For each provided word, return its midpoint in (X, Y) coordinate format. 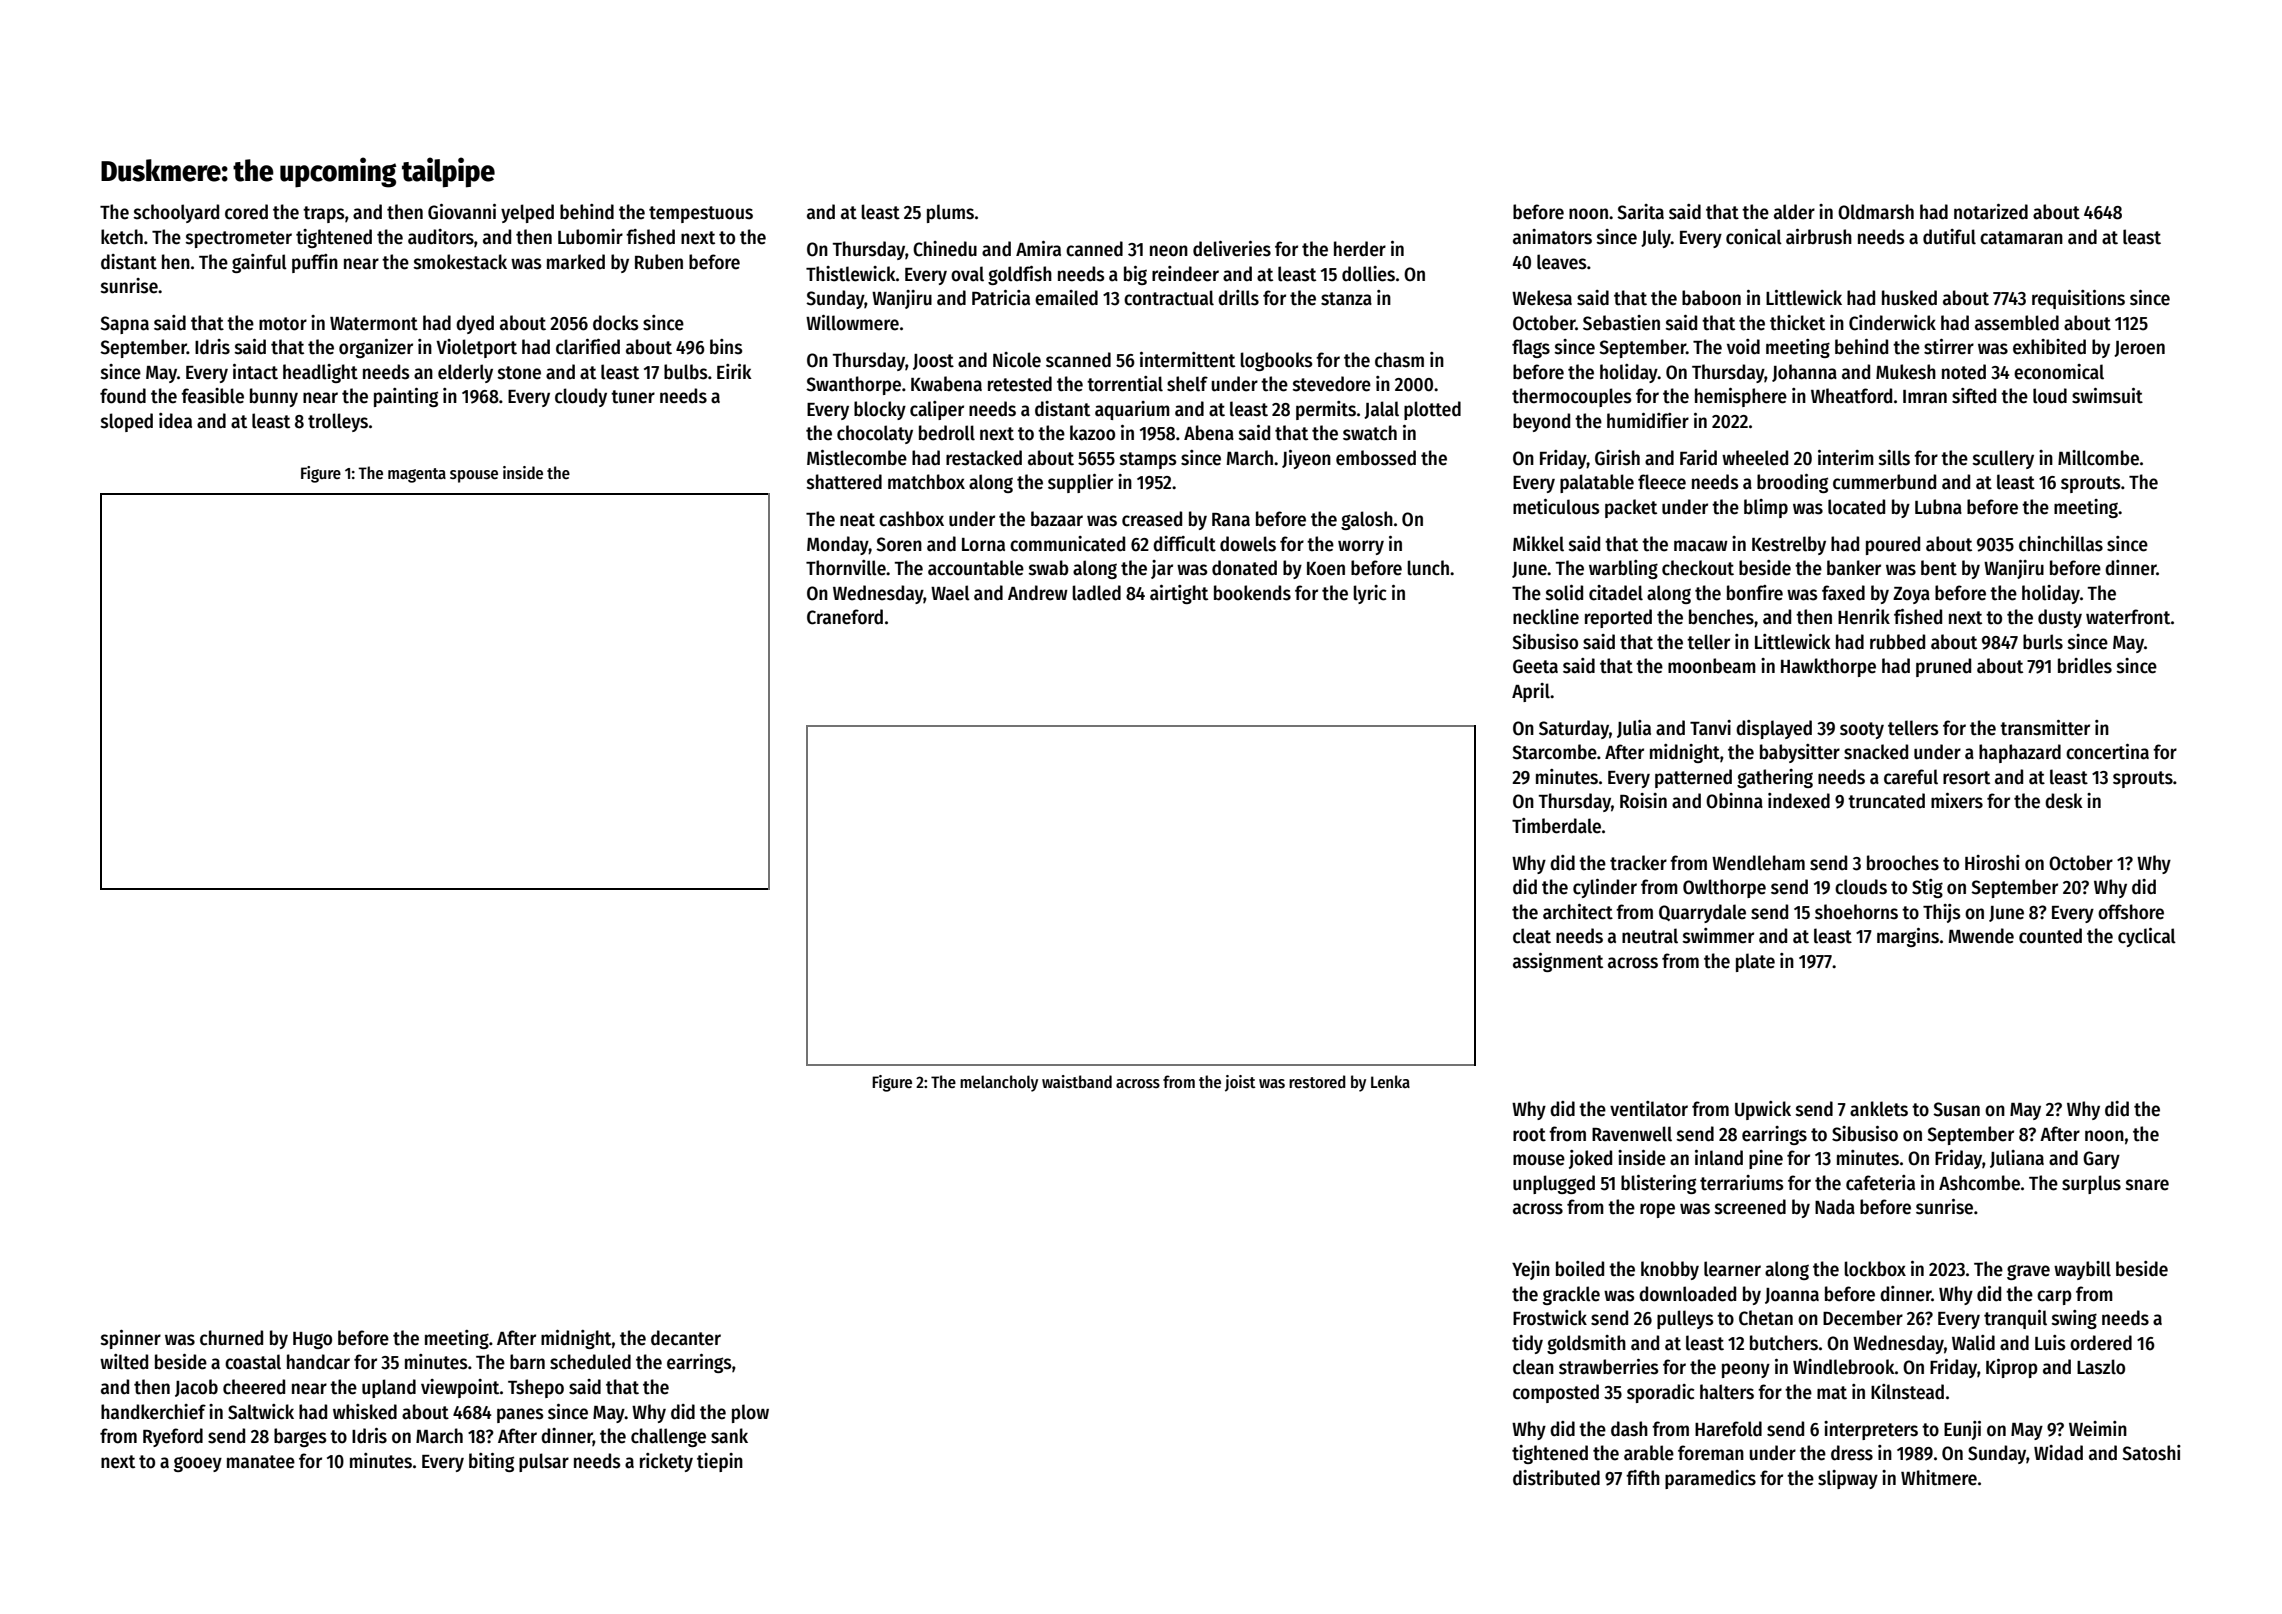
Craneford (845, 617)
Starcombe (1554, 752)
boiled (1580, 1269)
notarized (1991, 212)
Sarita (1640, 212)
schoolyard (176, 213)
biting (491, 1462)
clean (1533, 1367)
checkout (1698, 568)
